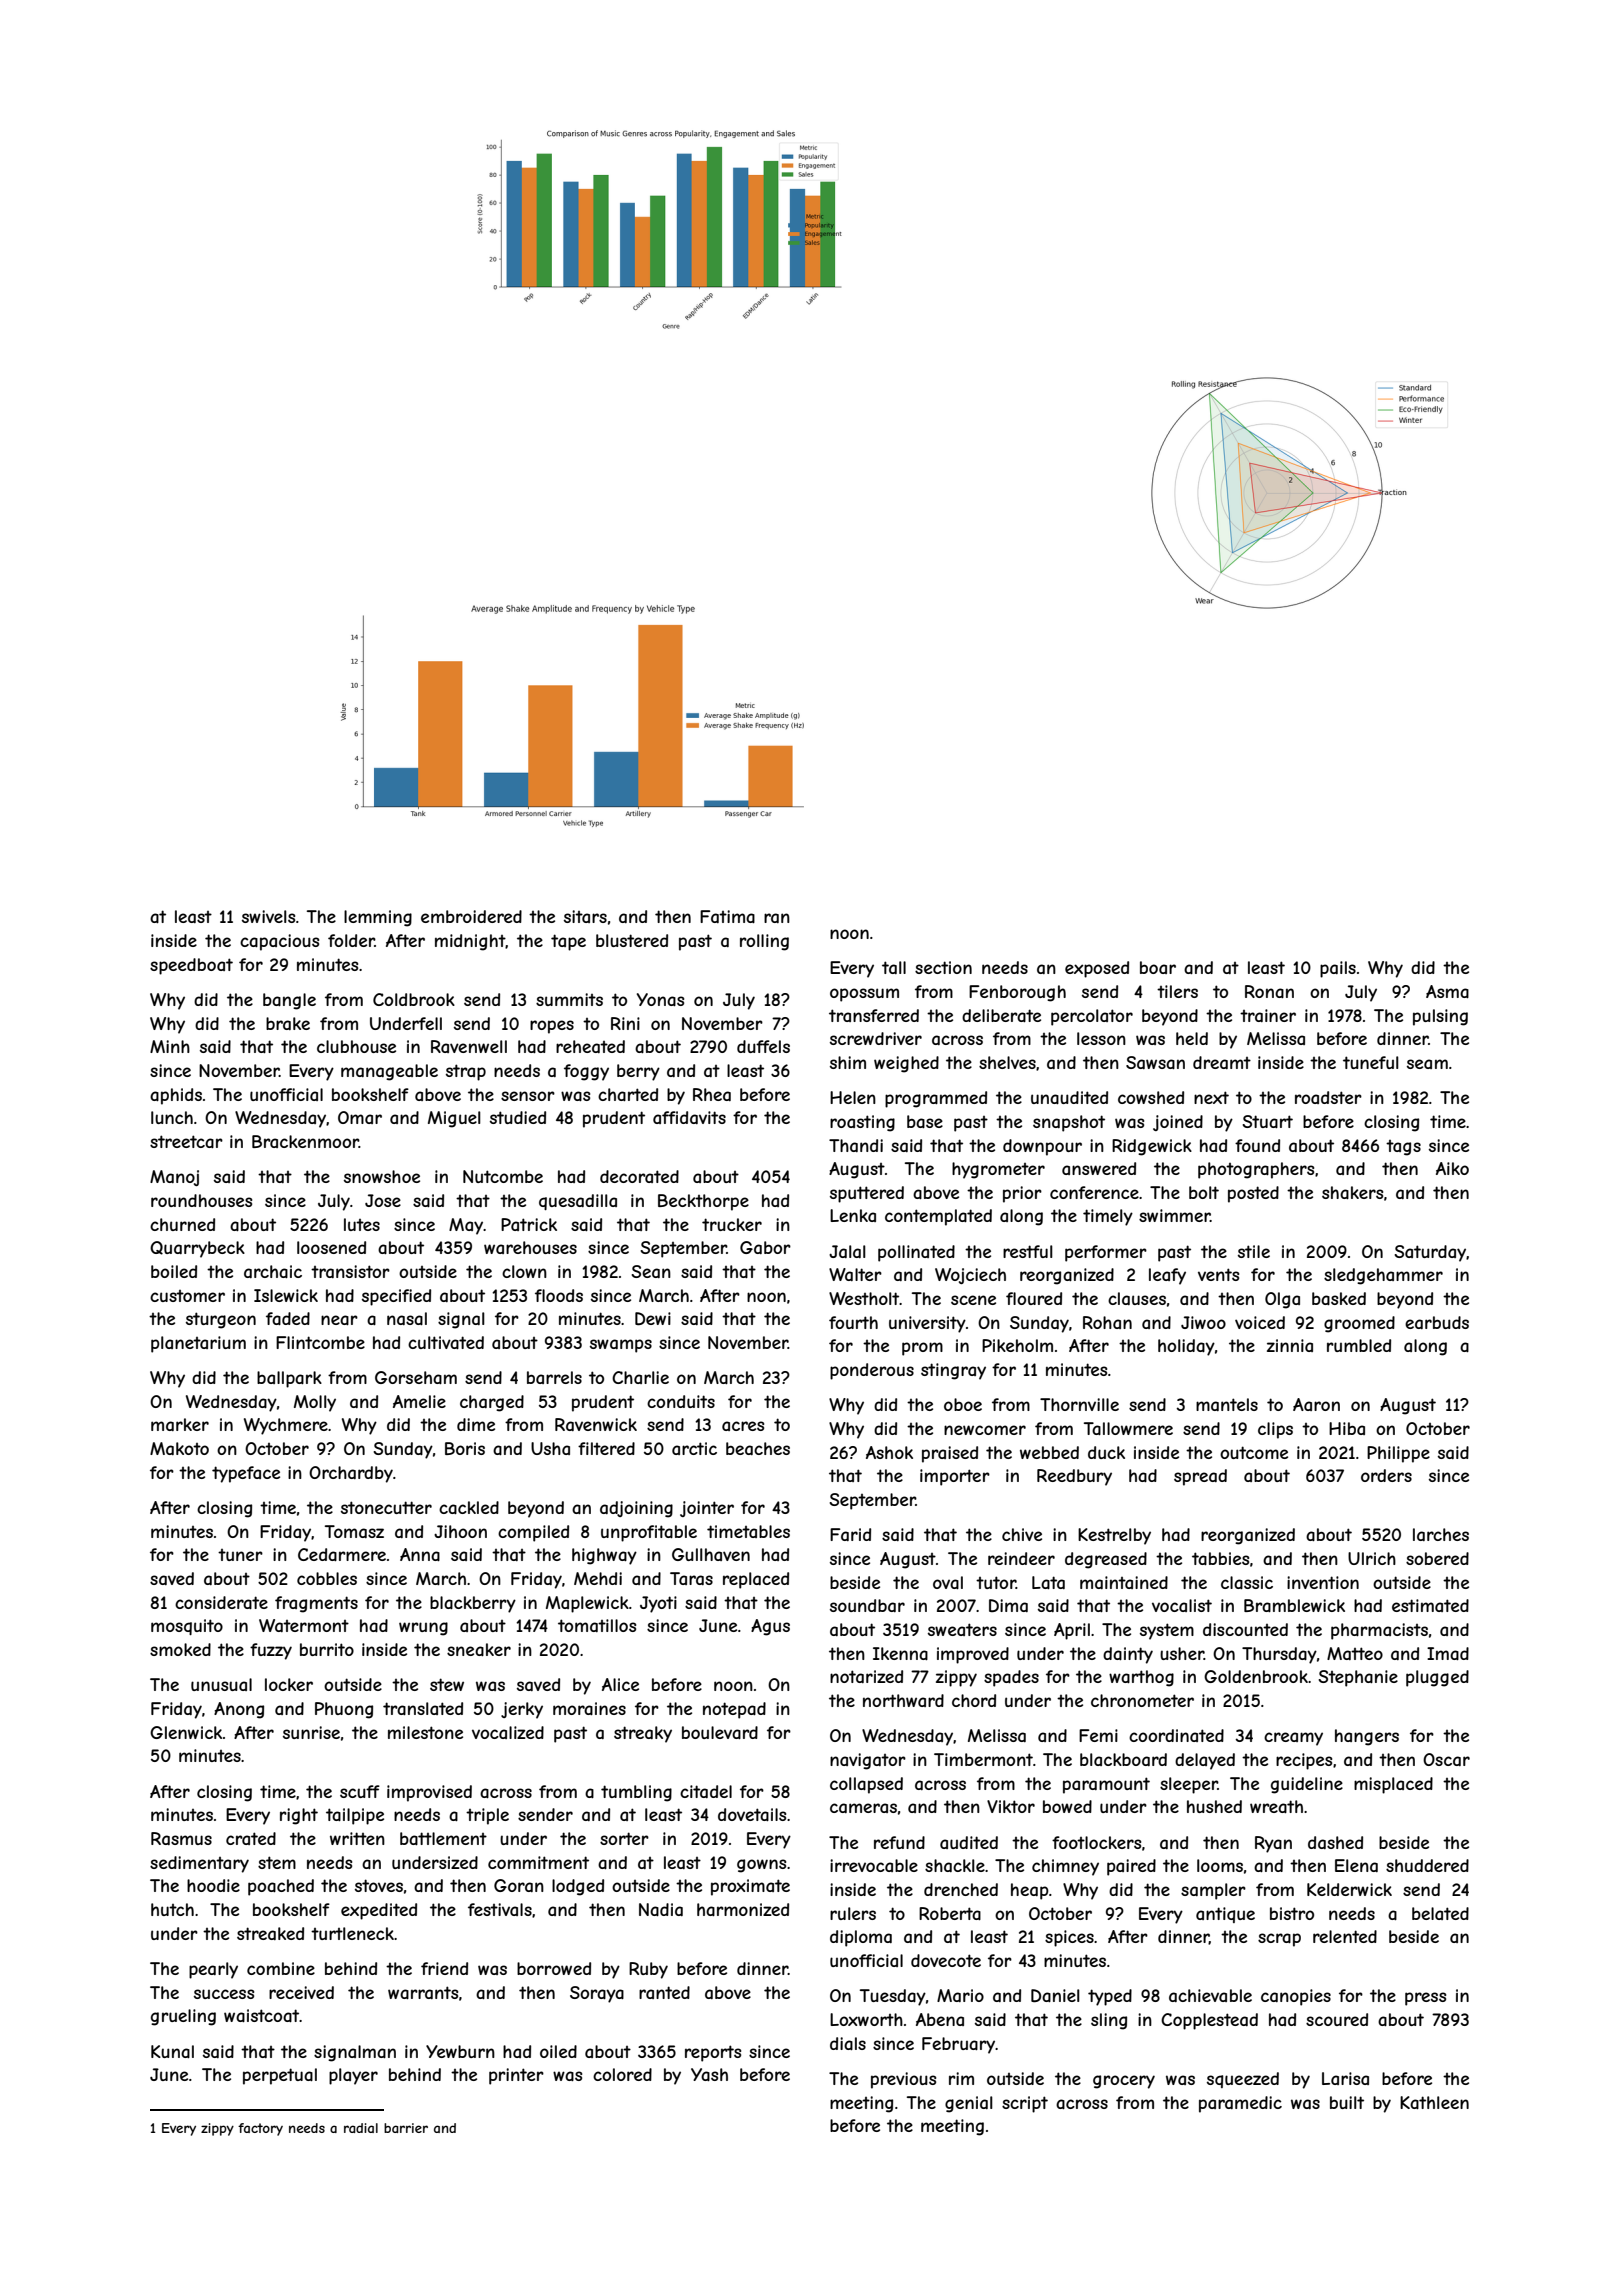  Describe the element at coordinates (201, 1200) in the screenshot. I see `roundhouses` at that location.
